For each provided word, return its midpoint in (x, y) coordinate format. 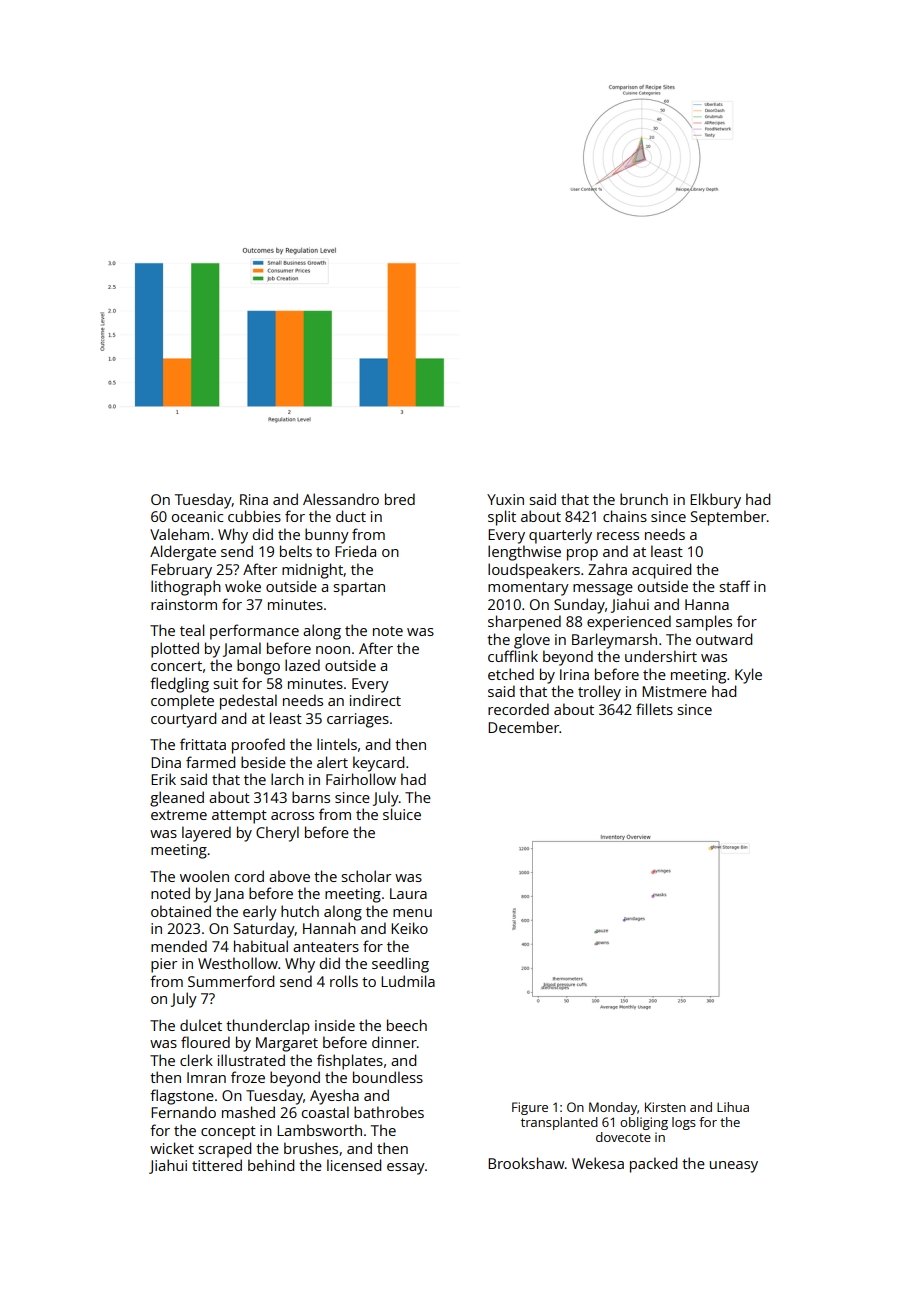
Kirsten (665, 1107)
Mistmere (674, 691)
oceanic (197, 516)
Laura (408, 893)
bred (400, 499)
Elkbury (715, 501)
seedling (400, 965)
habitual (261, 946)
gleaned (177, 799)
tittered (217, 1165)
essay (406, 1169)
